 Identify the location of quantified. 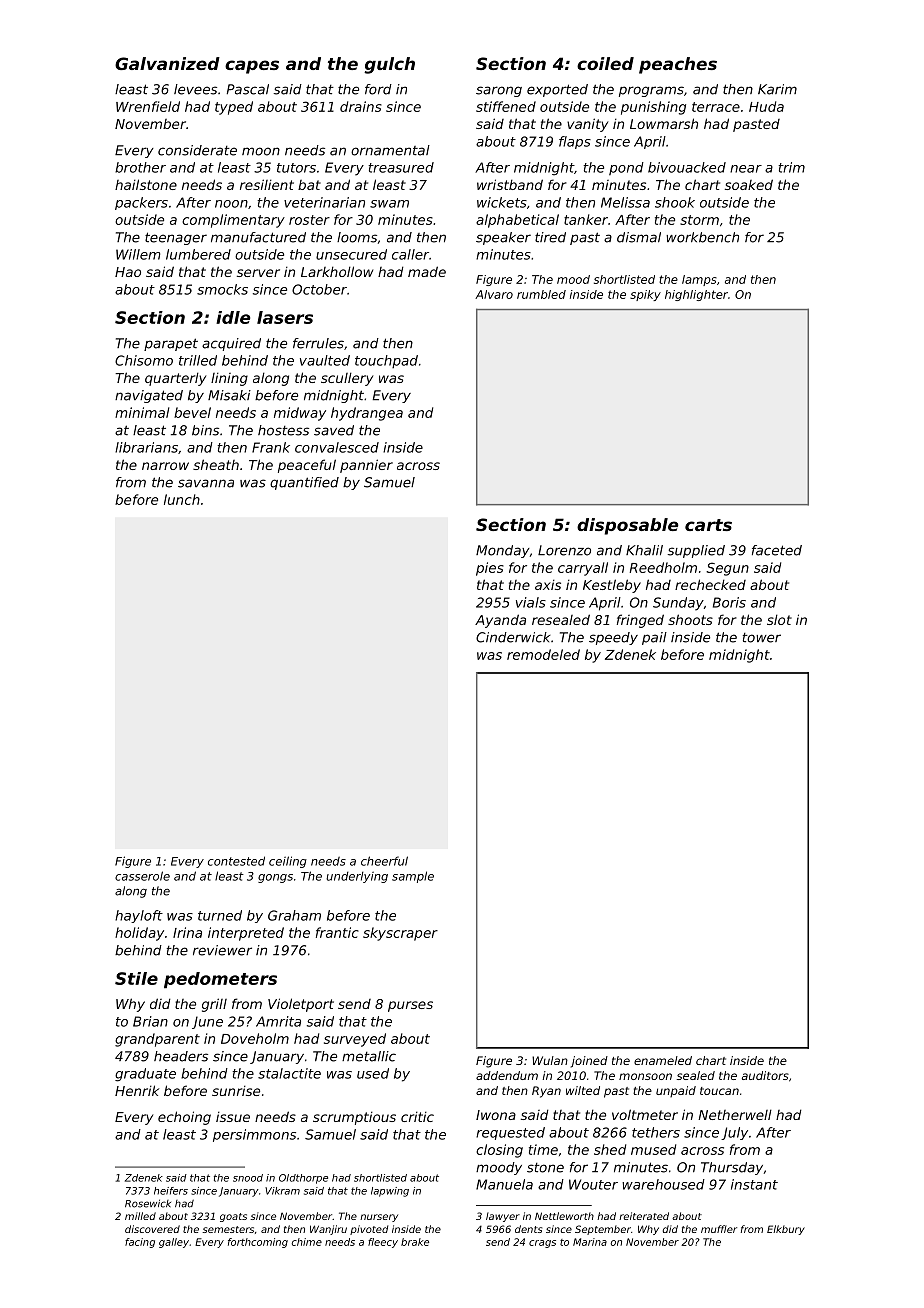
(304, 483).
